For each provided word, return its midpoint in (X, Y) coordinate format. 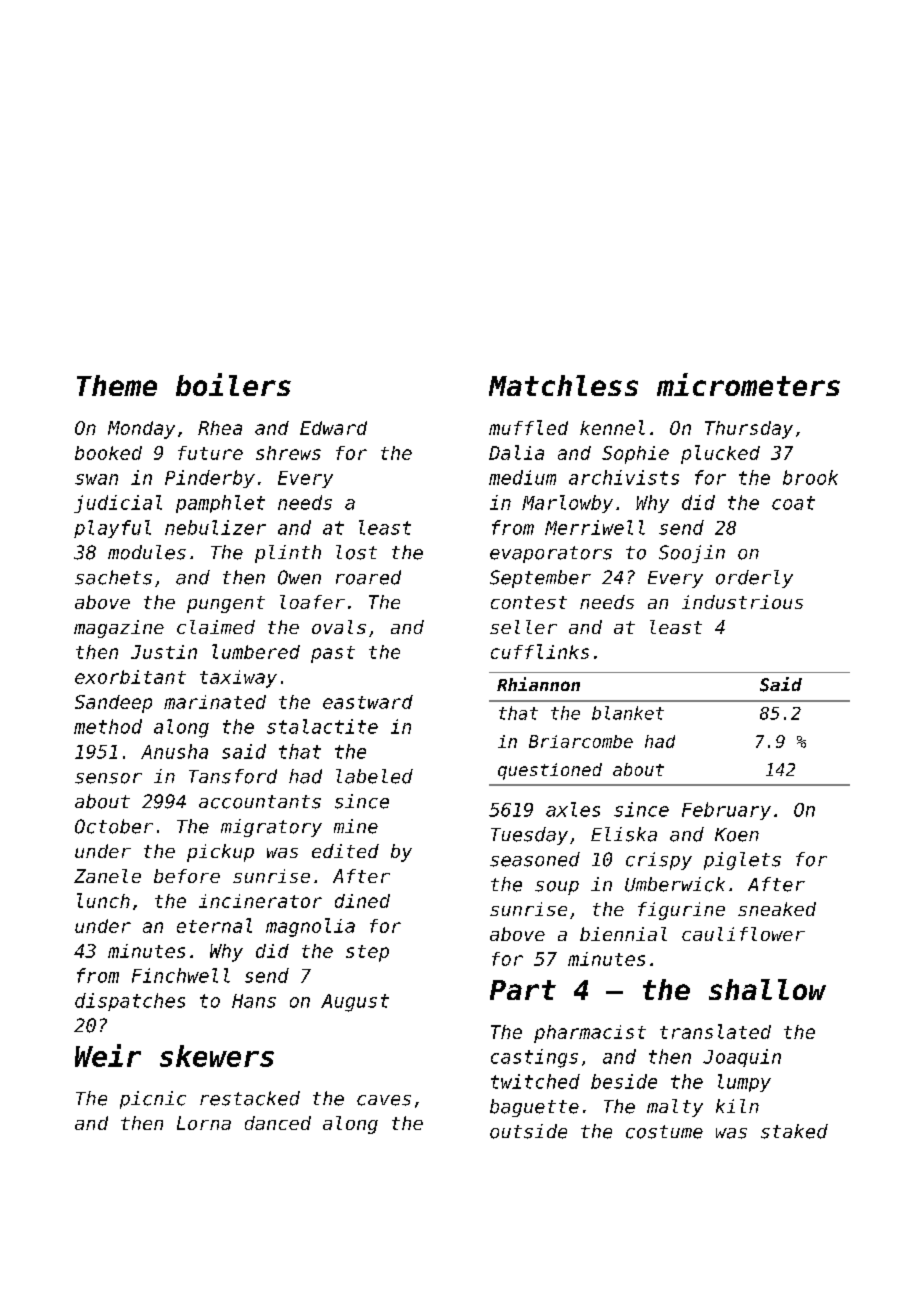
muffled (528, 427)
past (333, 654)
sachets (113, 577)
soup (557, 888)
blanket (628, 713)
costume (664, 1132)
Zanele (107, 876)
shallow (767, 989)
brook (810, 477)
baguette (534, 1108)
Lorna (204, 1123)
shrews (288, 453)
